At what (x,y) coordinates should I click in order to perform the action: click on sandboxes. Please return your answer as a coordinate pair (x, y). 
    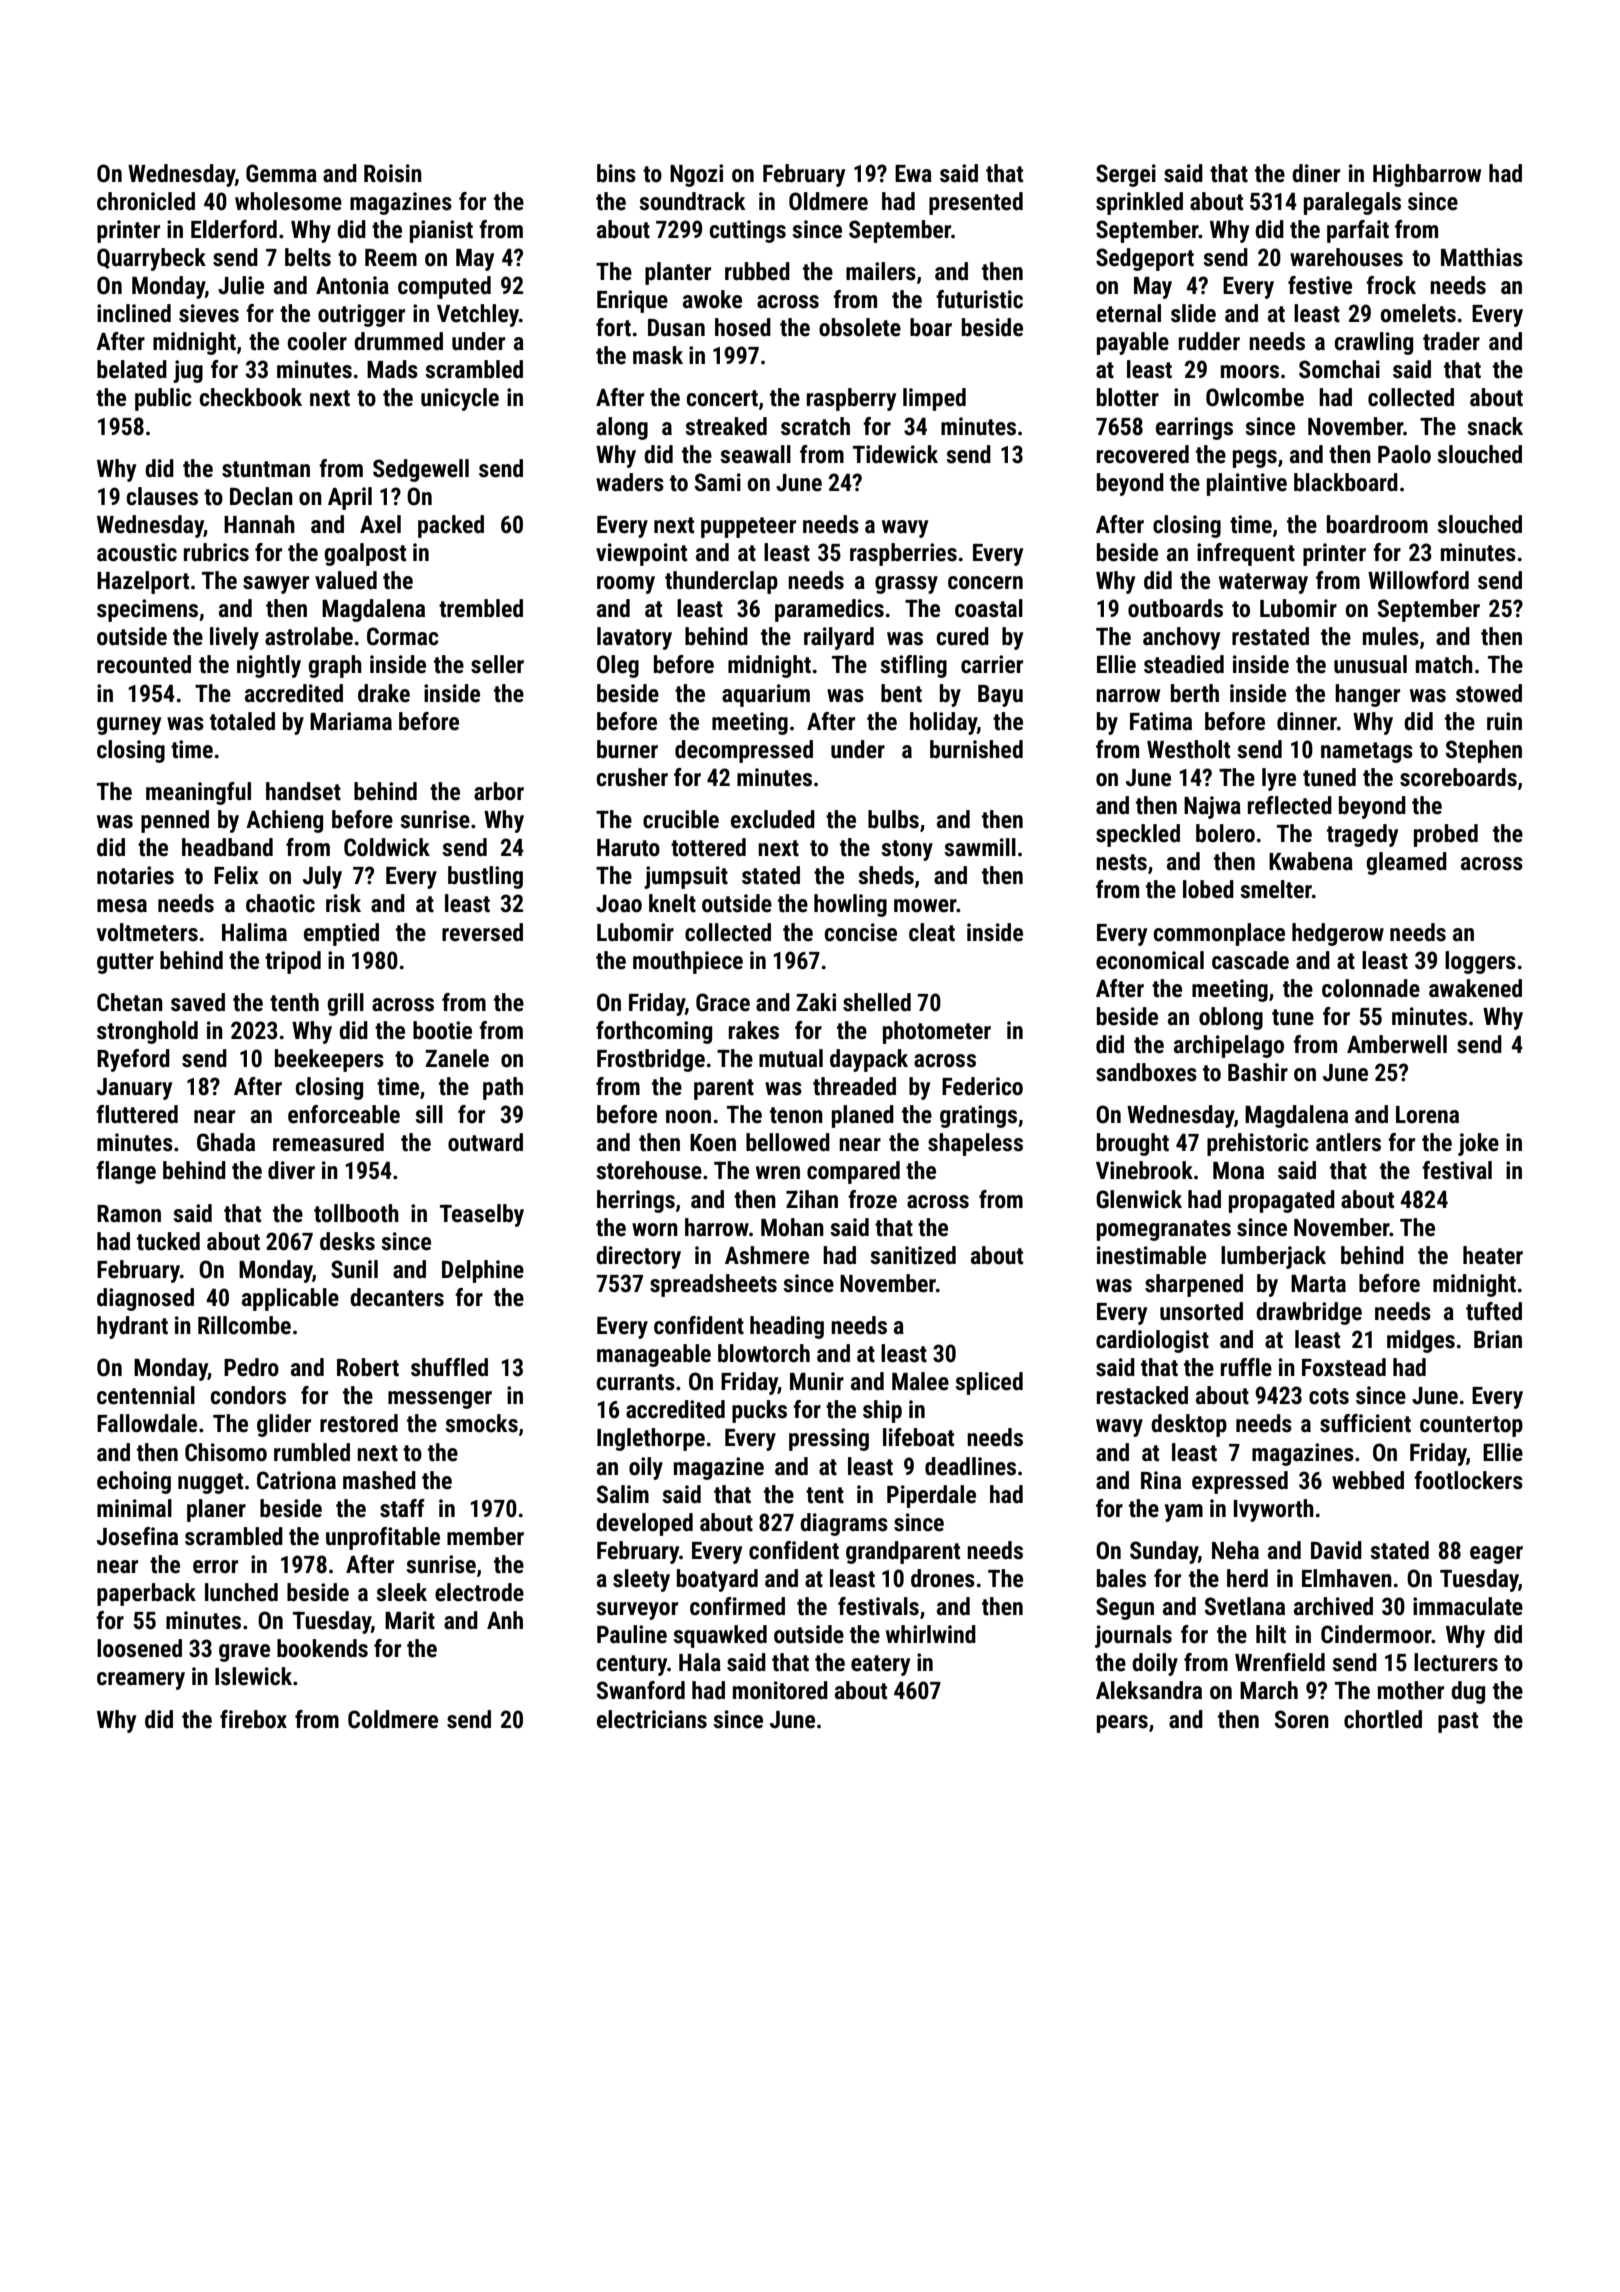
    Looking at the image, I should click on (1146, 1072).
